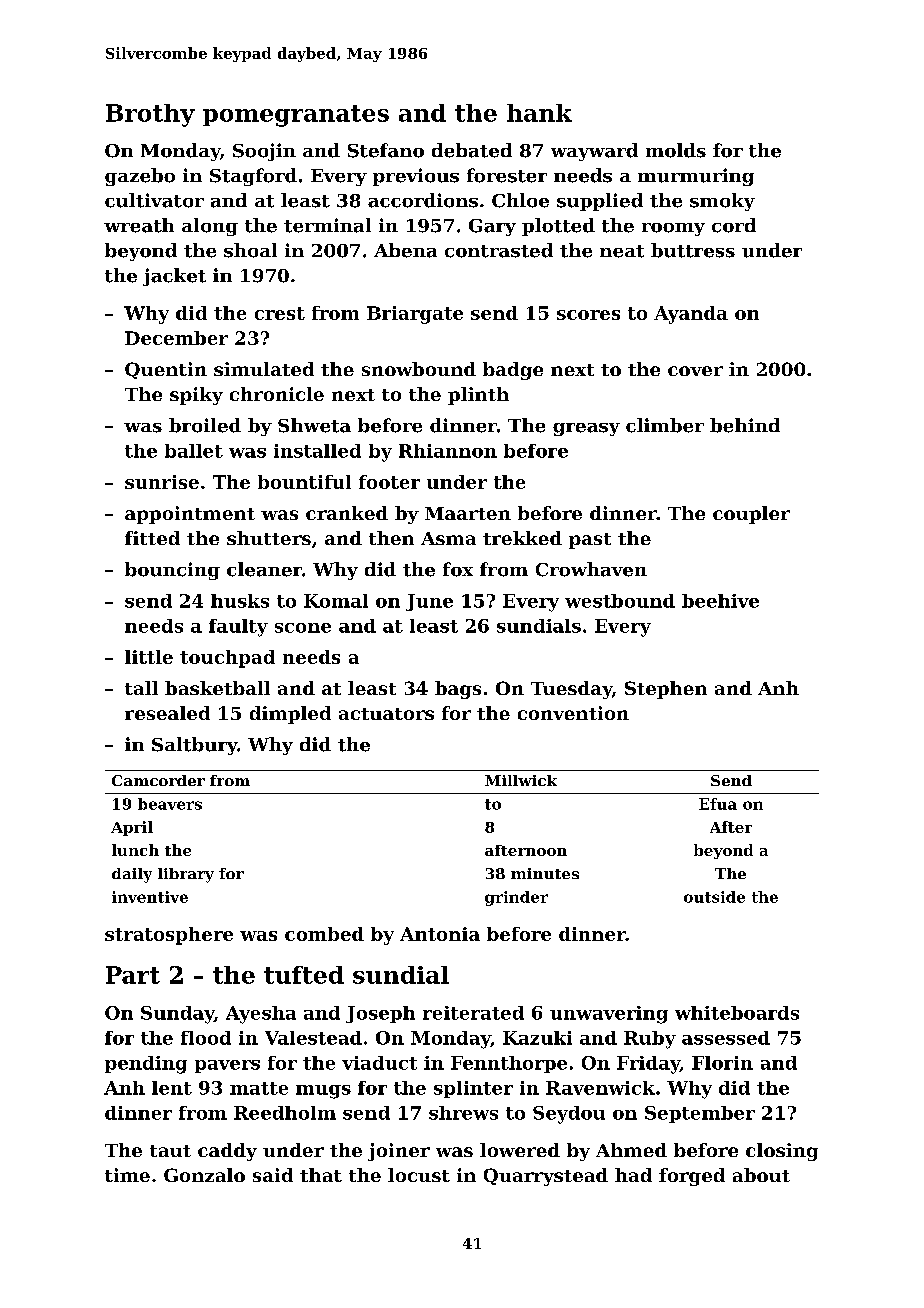 The image size is (924, 1308). Describe the element at coordinates (429, 602) in the document. I see `June` at that location.
